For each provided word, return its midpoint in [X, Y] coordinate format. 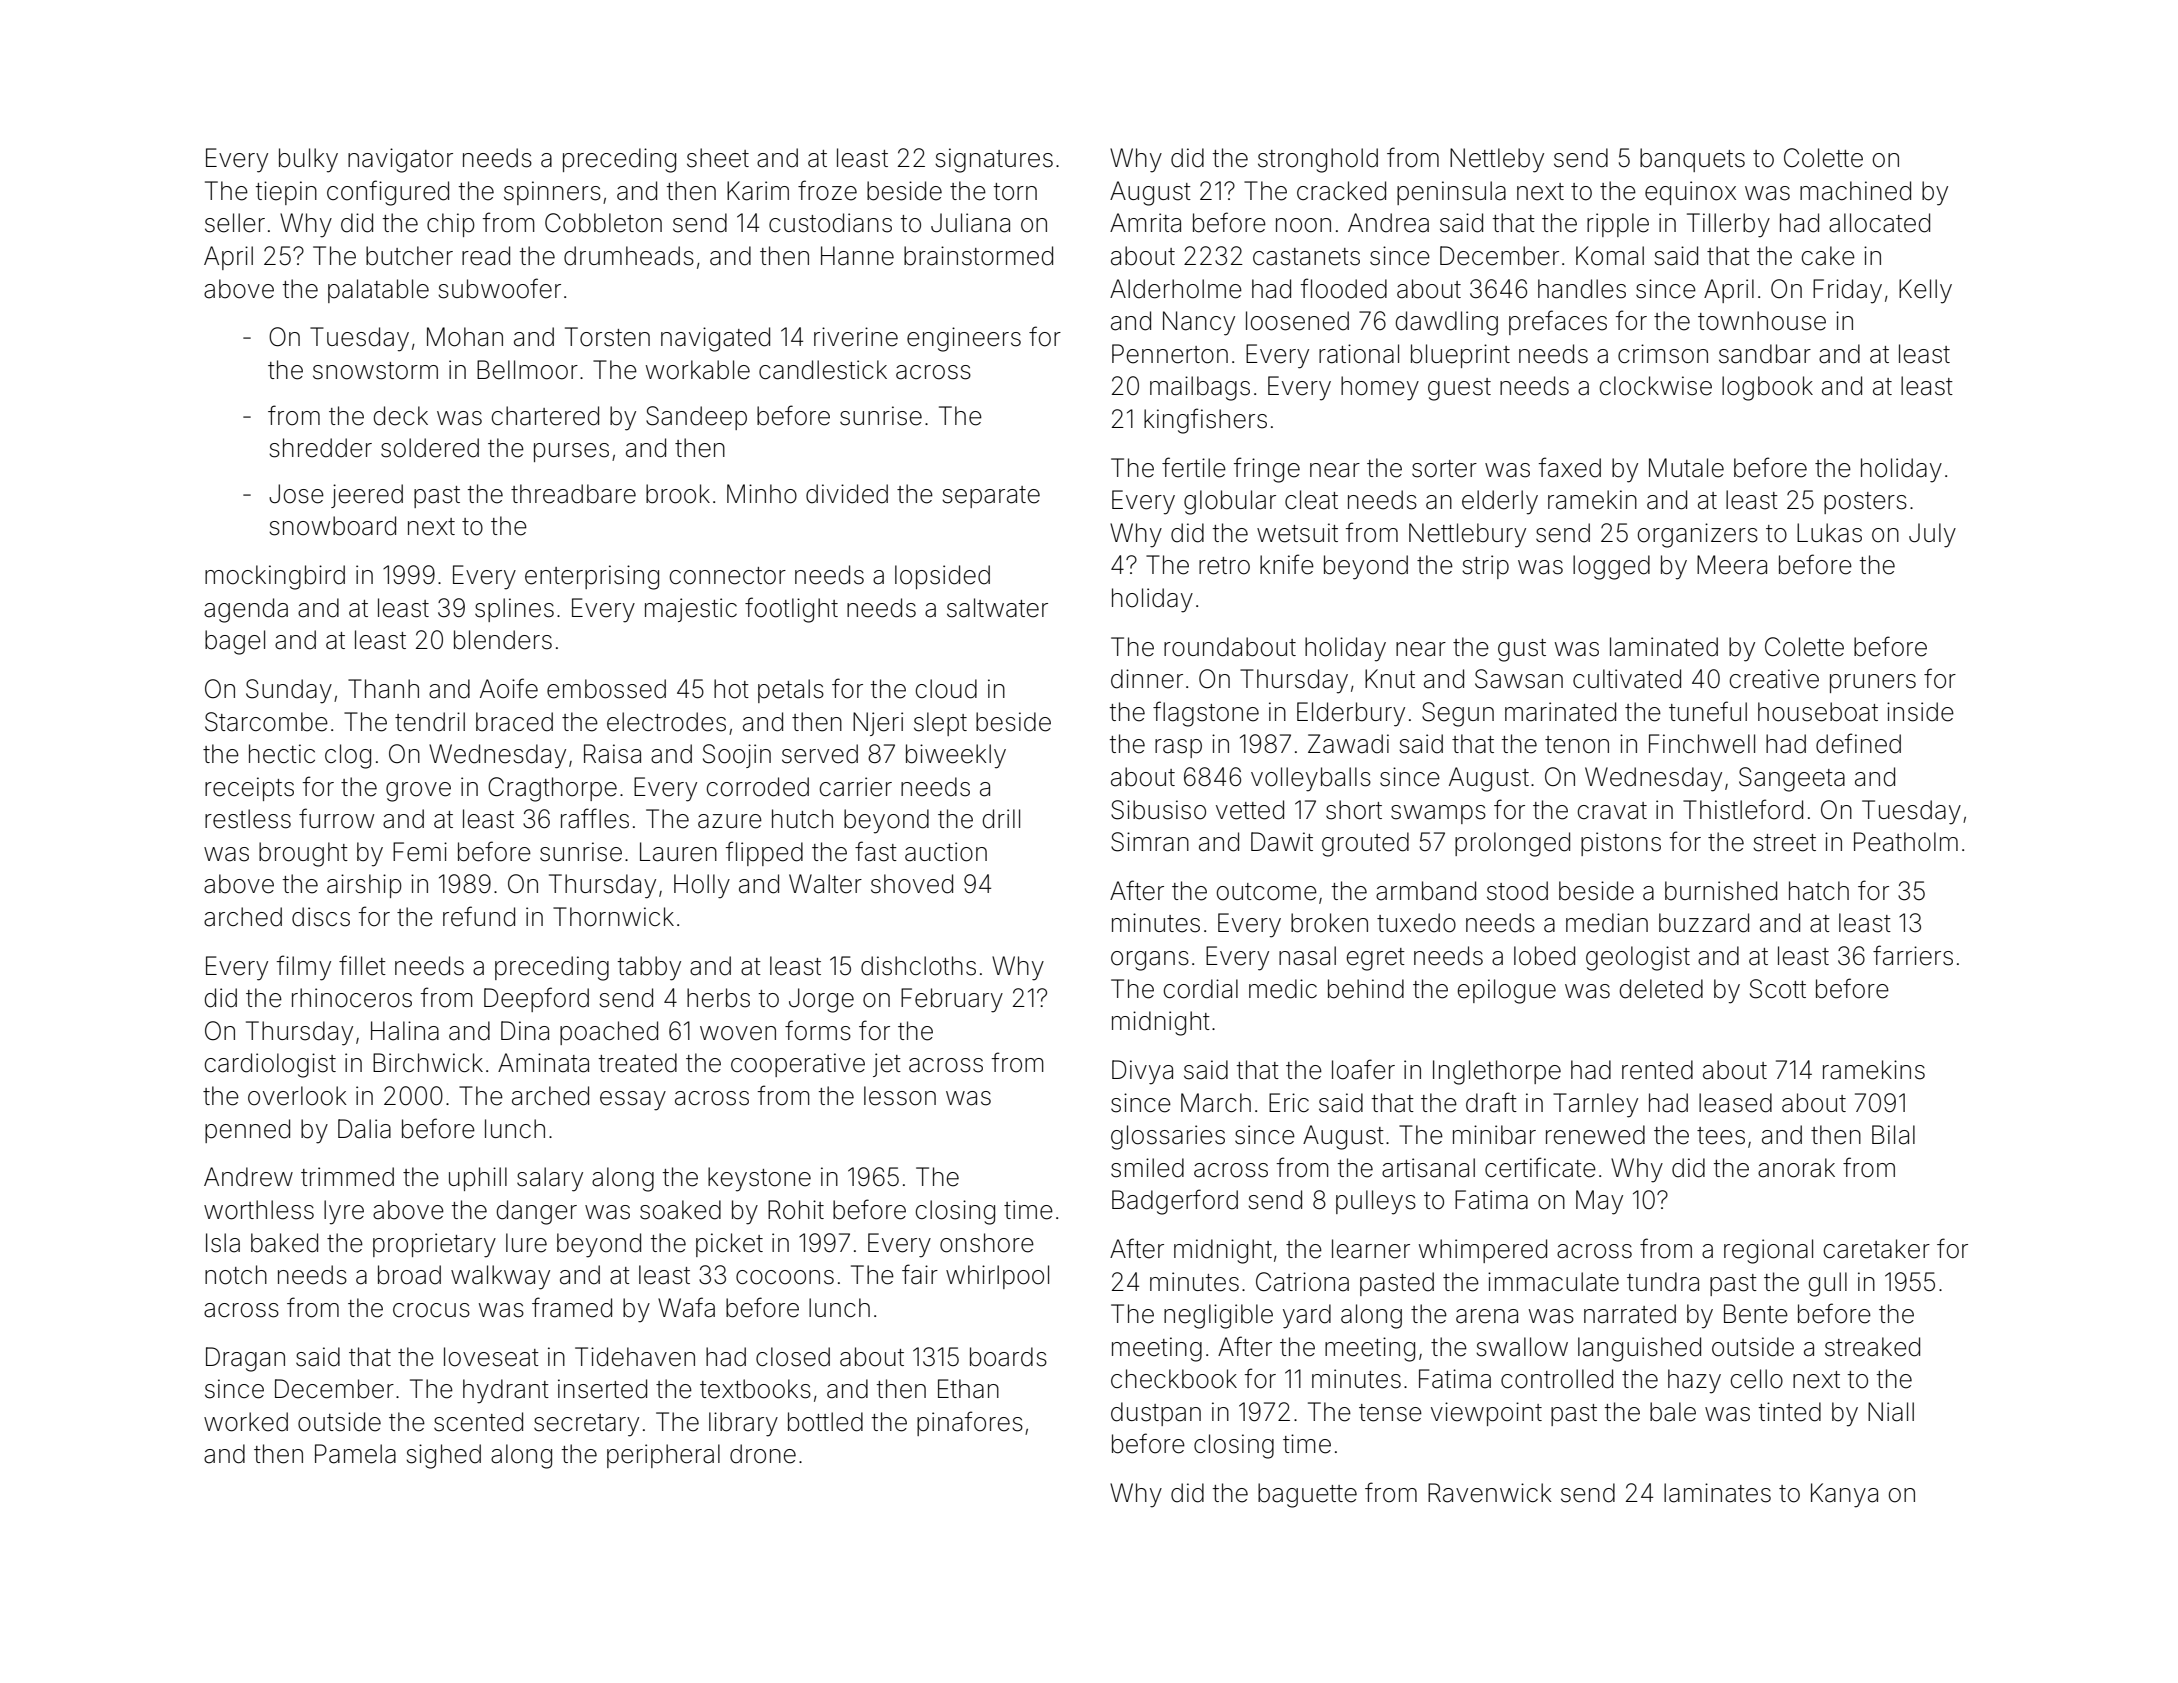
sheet [718, 158]
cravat [1612, 811]
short [1354, 810]
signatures [994, 160]
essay [633, 1101]
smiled [1147, 1168]
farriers [1913, 955]
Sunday [289, 691]
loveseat [491, 1357]
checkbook [1174, 1379]
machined [1855, 191]
